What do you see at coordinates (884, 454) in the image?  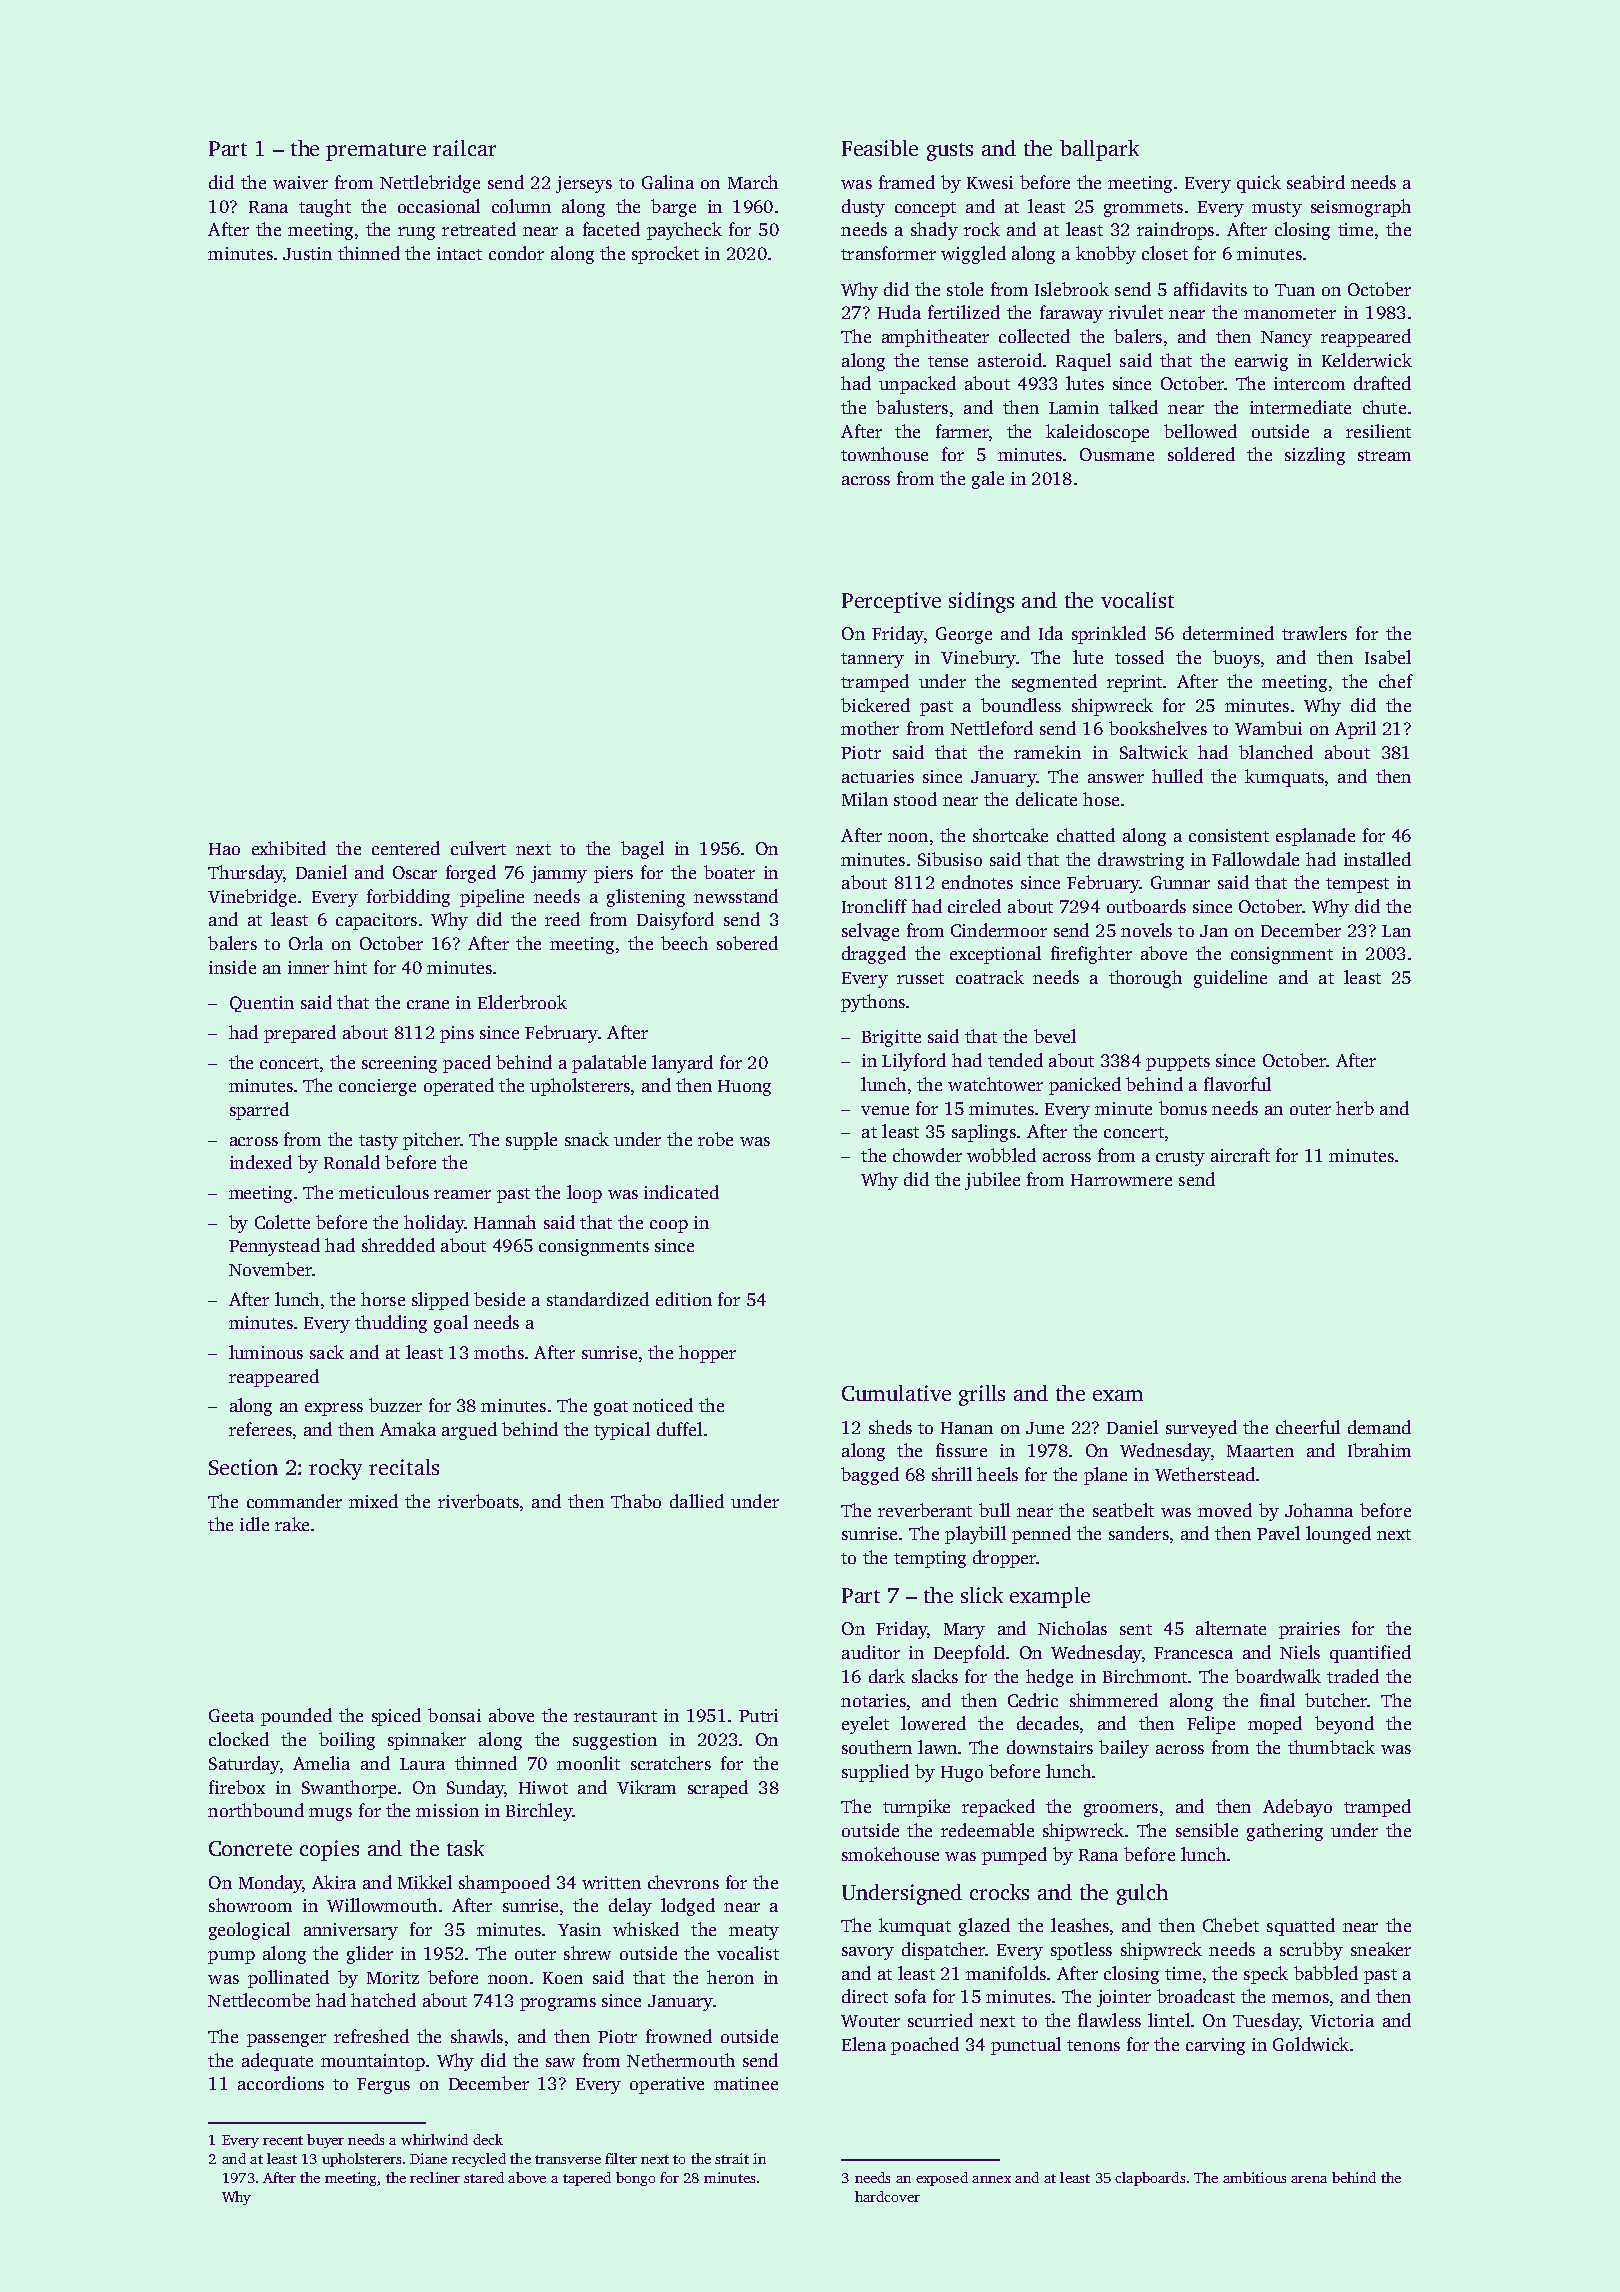 I see `townhouse` at bounding box center [884, 454].
